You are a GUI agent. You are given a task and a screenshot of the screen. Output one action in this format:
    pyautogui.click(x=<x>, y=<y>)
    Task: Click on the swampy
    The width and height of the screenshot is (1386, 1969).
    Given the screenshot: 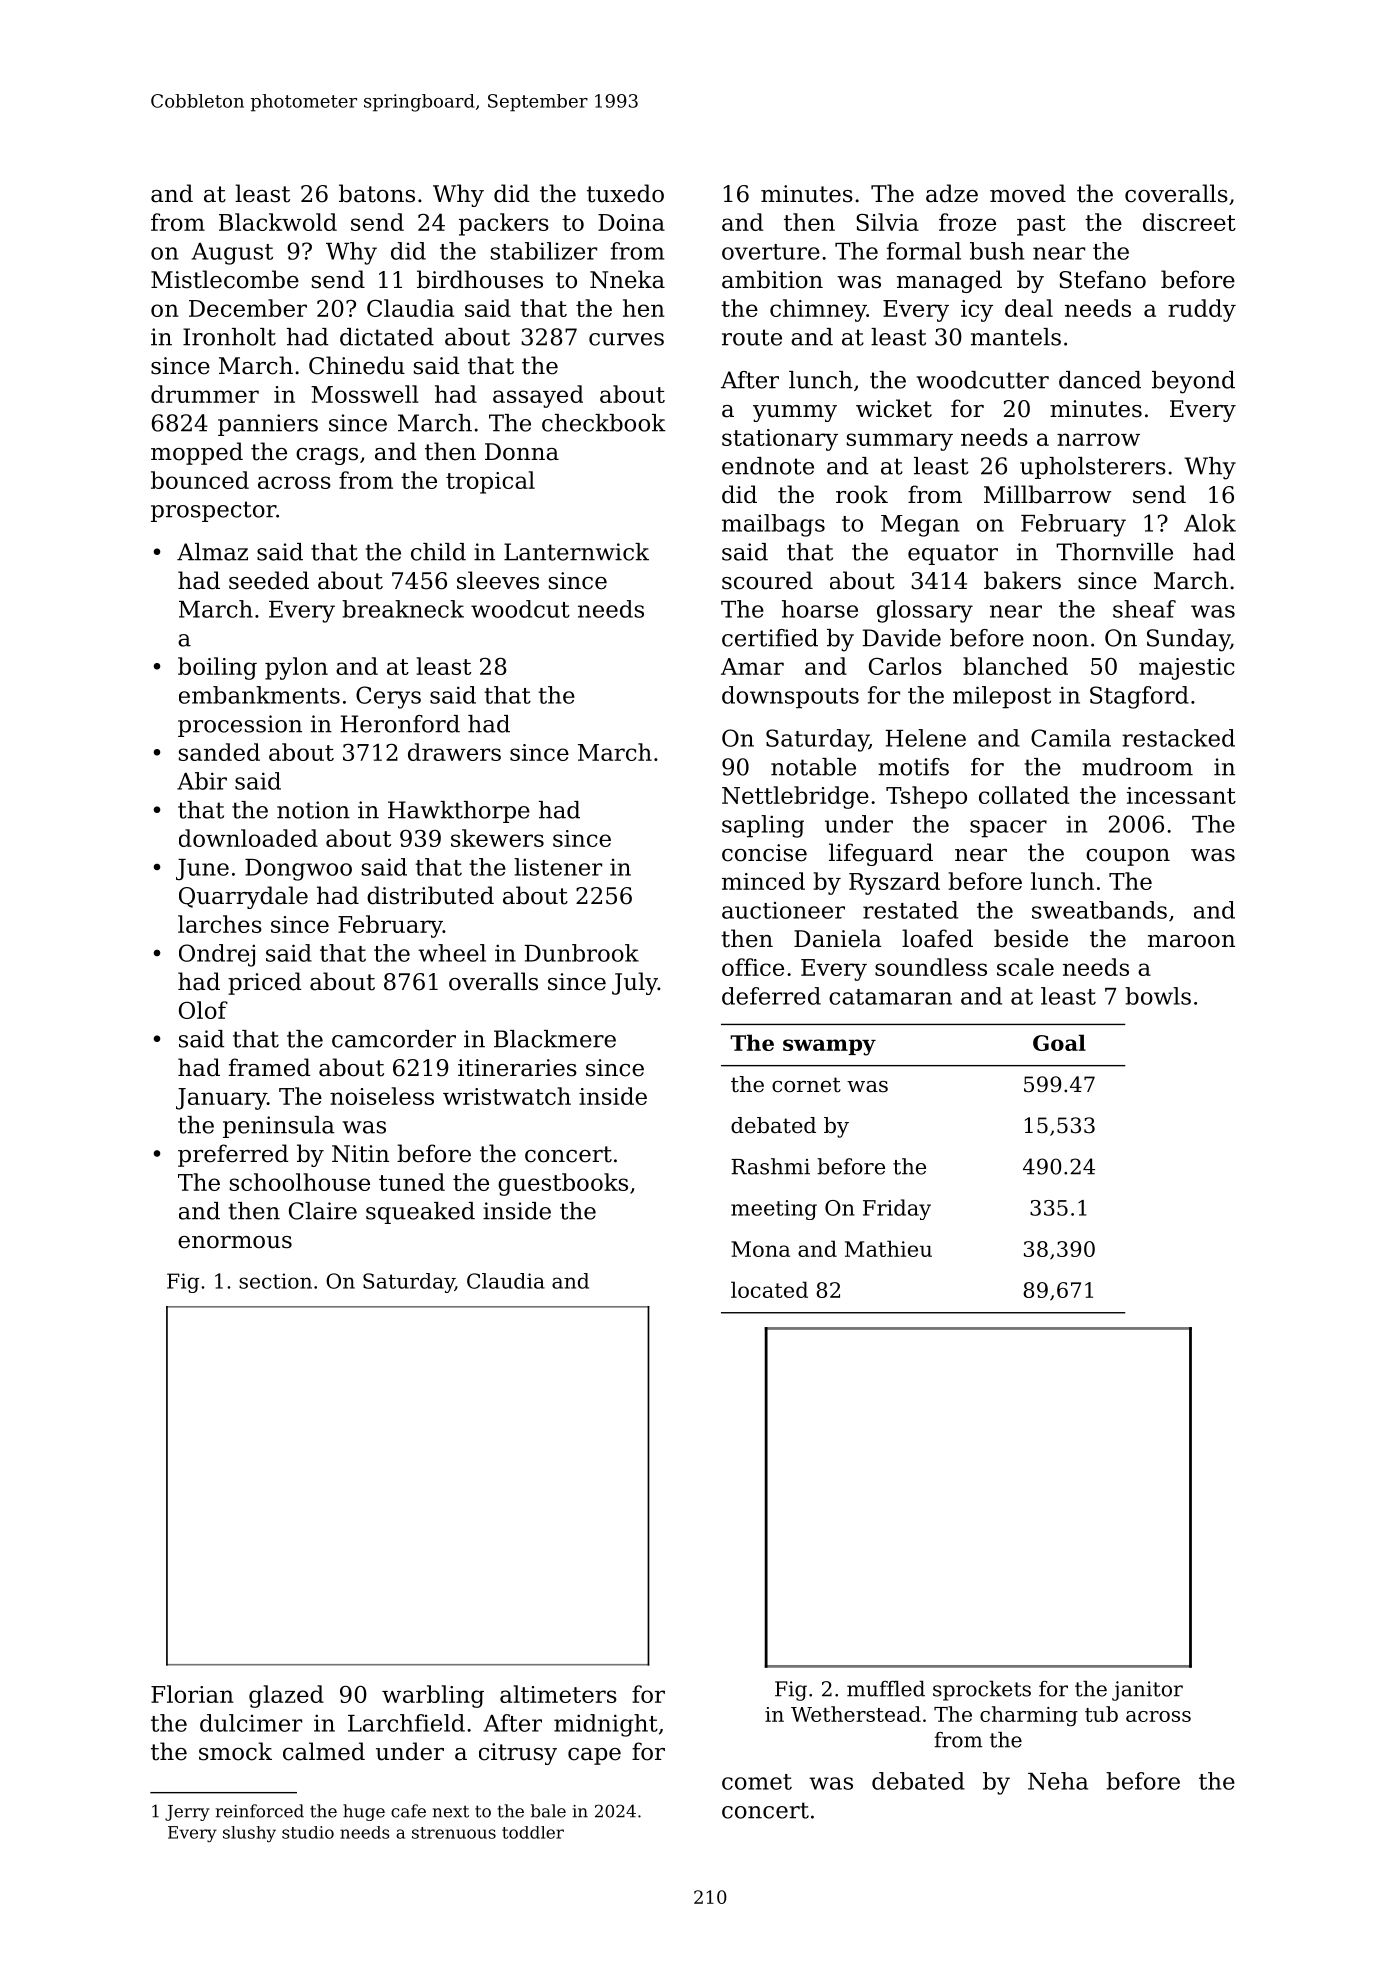 What is the action you would take?
    pyautogui.click(x=829, y=1047)
